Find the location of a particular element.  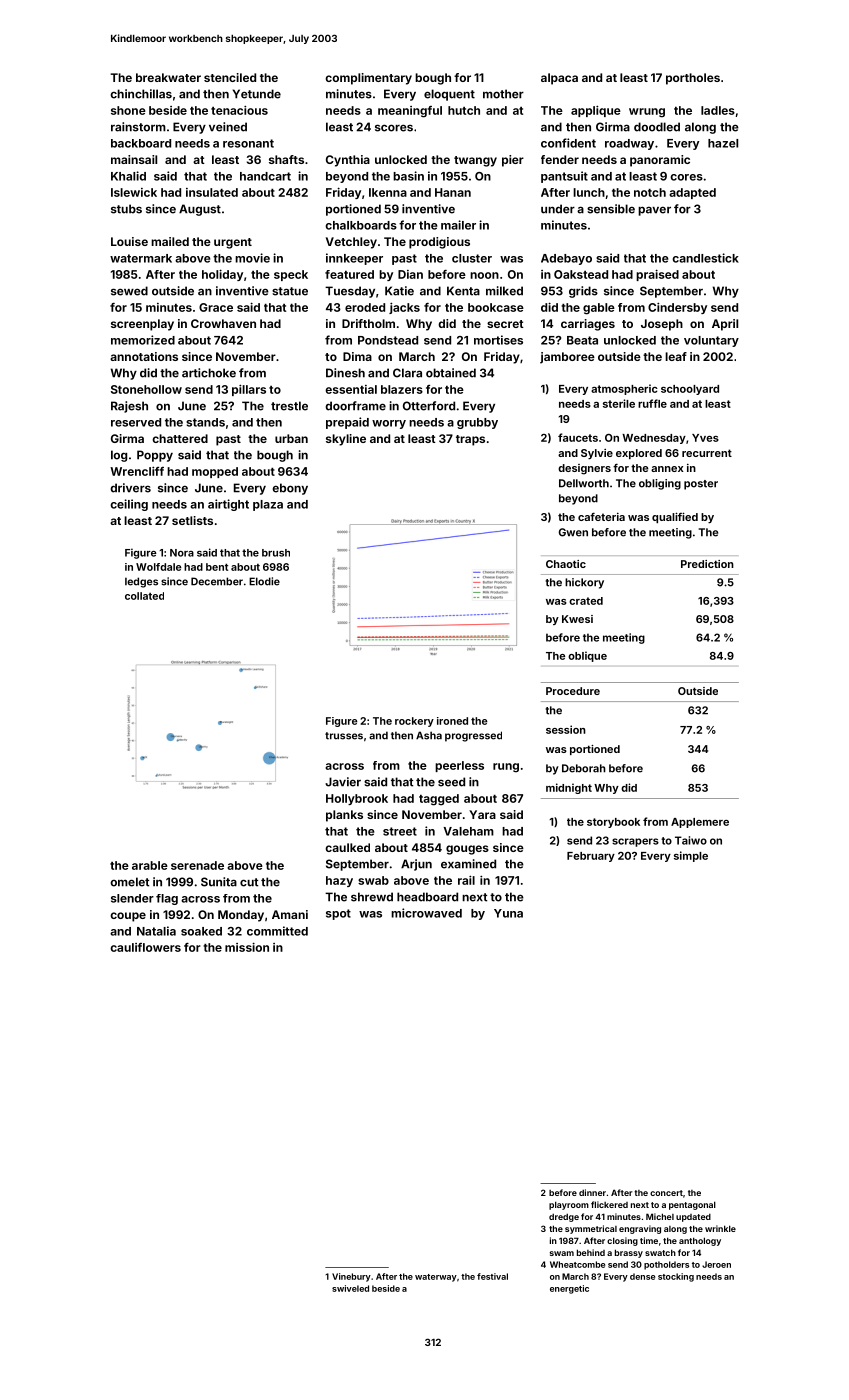

innkeeper is located at coordinates (354, 259).
